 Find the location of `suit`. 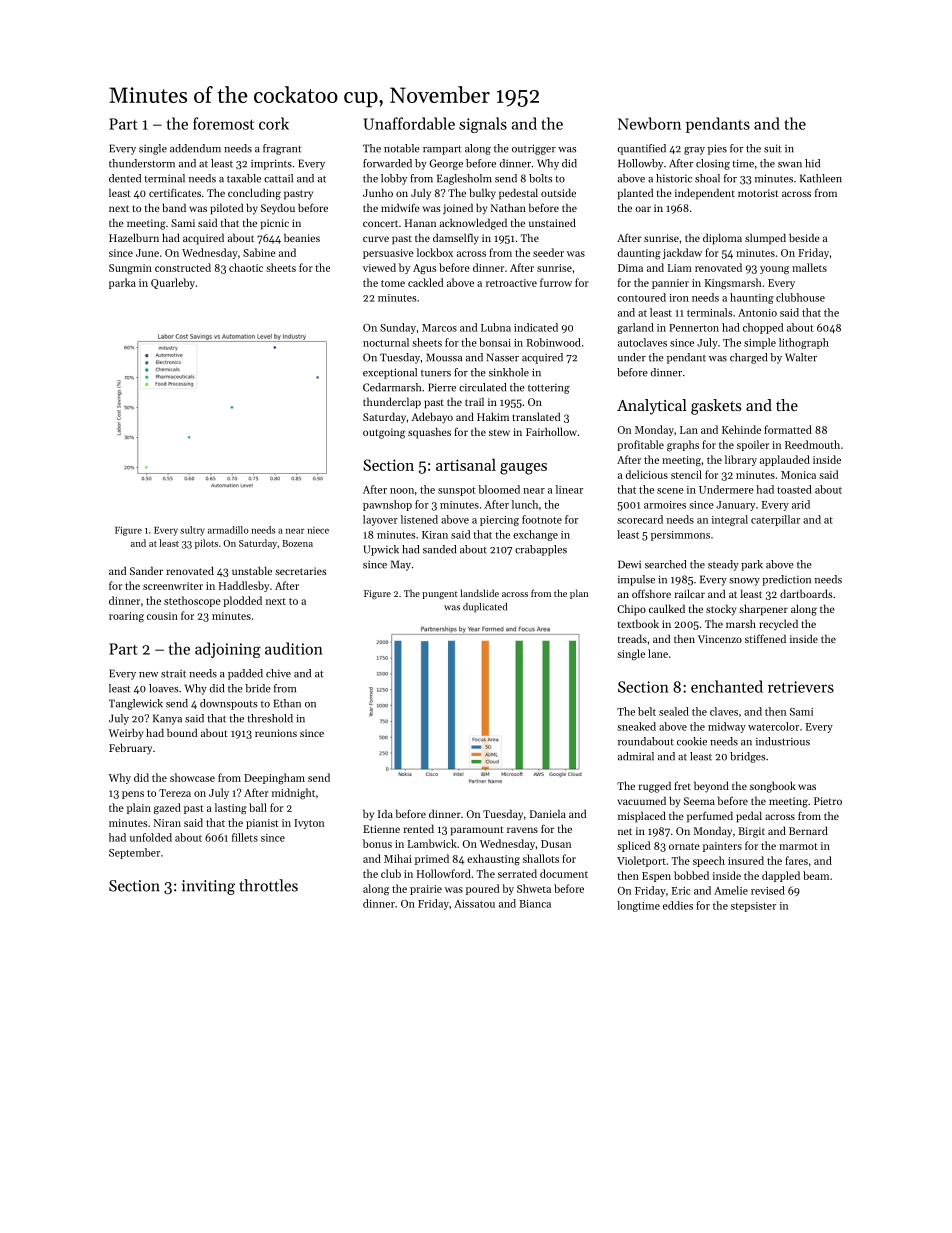

suit is located at coordinates (772, 148).
